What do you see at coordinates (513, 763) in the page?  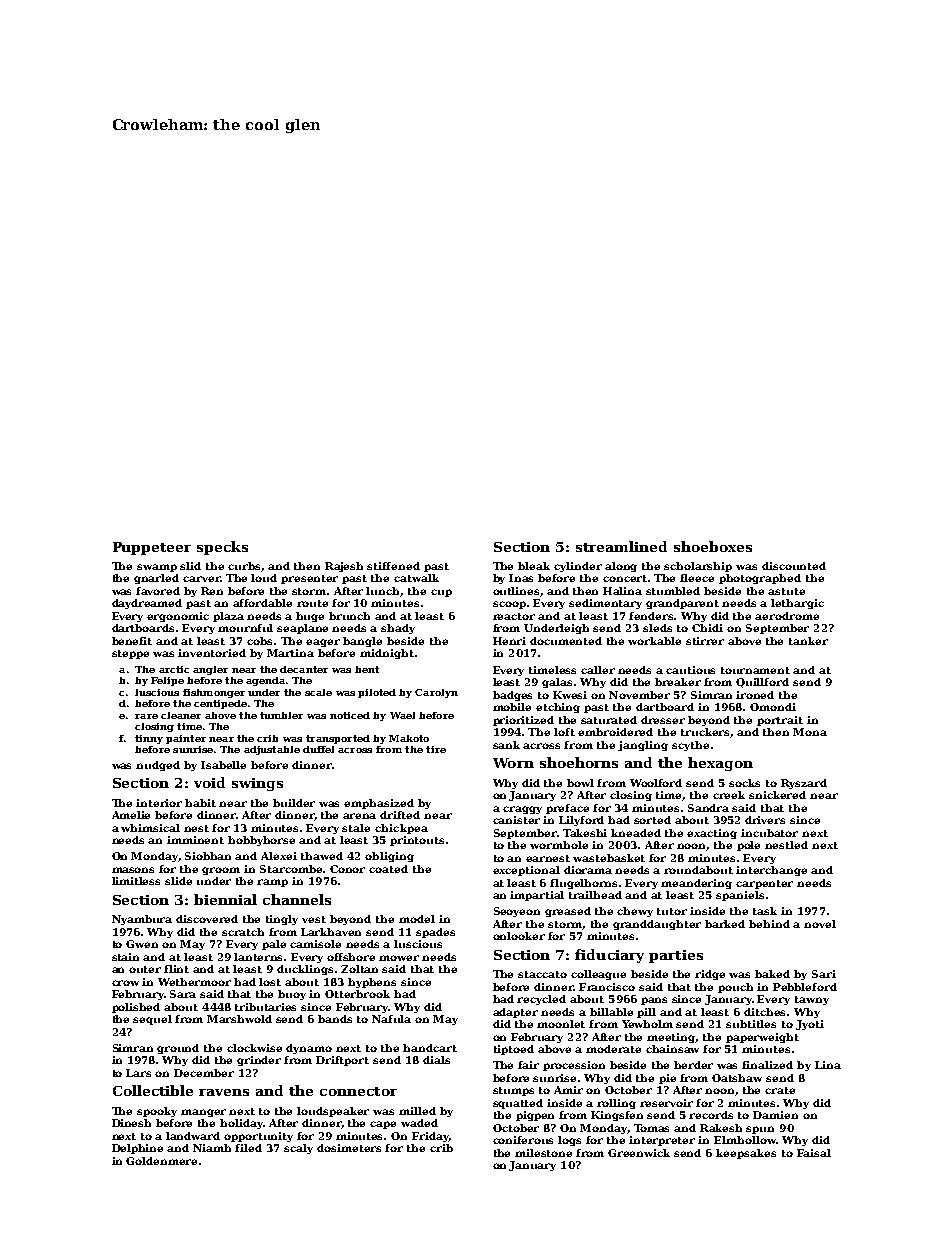 I see `Worn` at bounding box center [513, 763].
